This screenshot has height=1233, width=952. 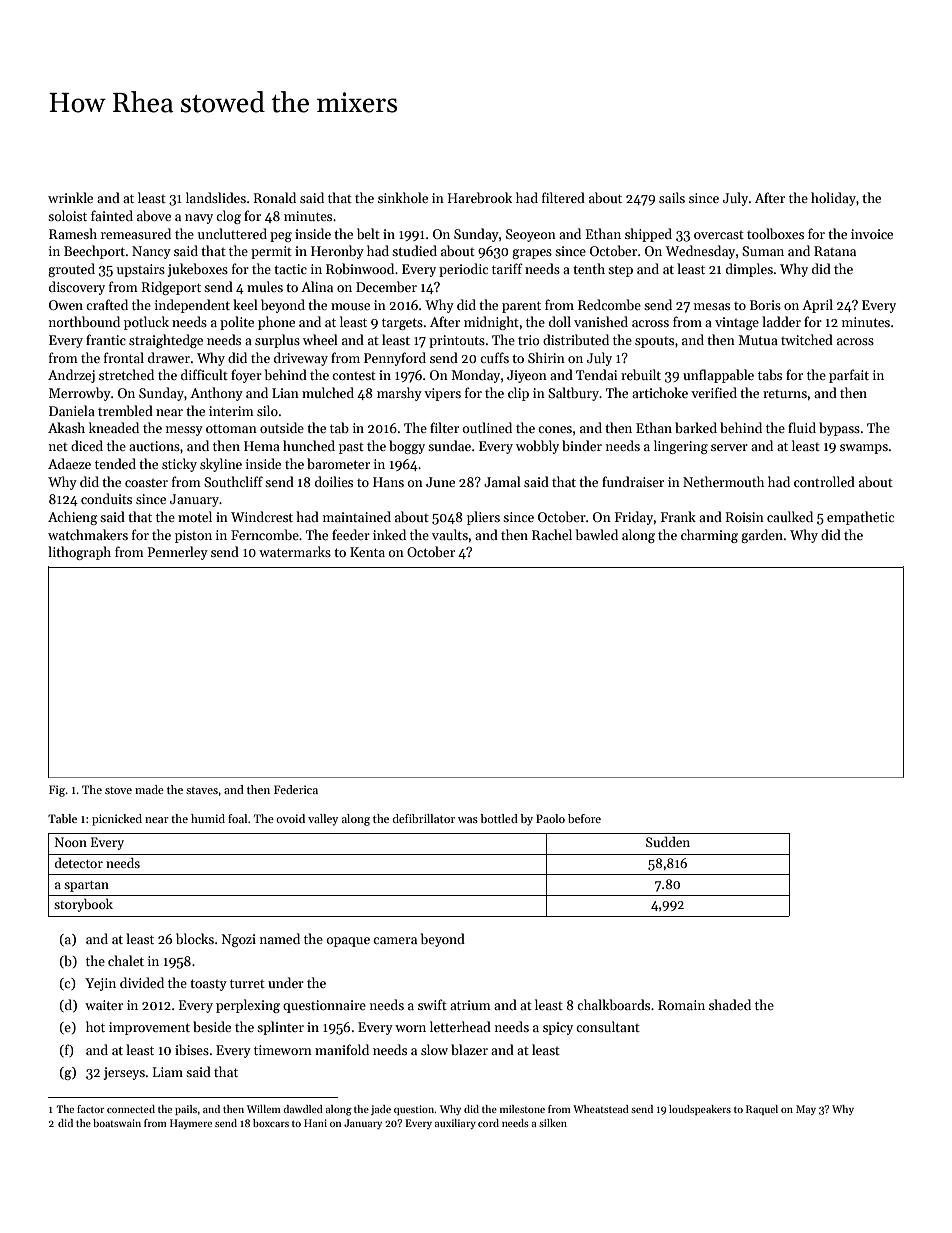 What do you see at coordinates (216, 197) in the screenshot?
I see `landslides` at bounding box center [216, 197].
